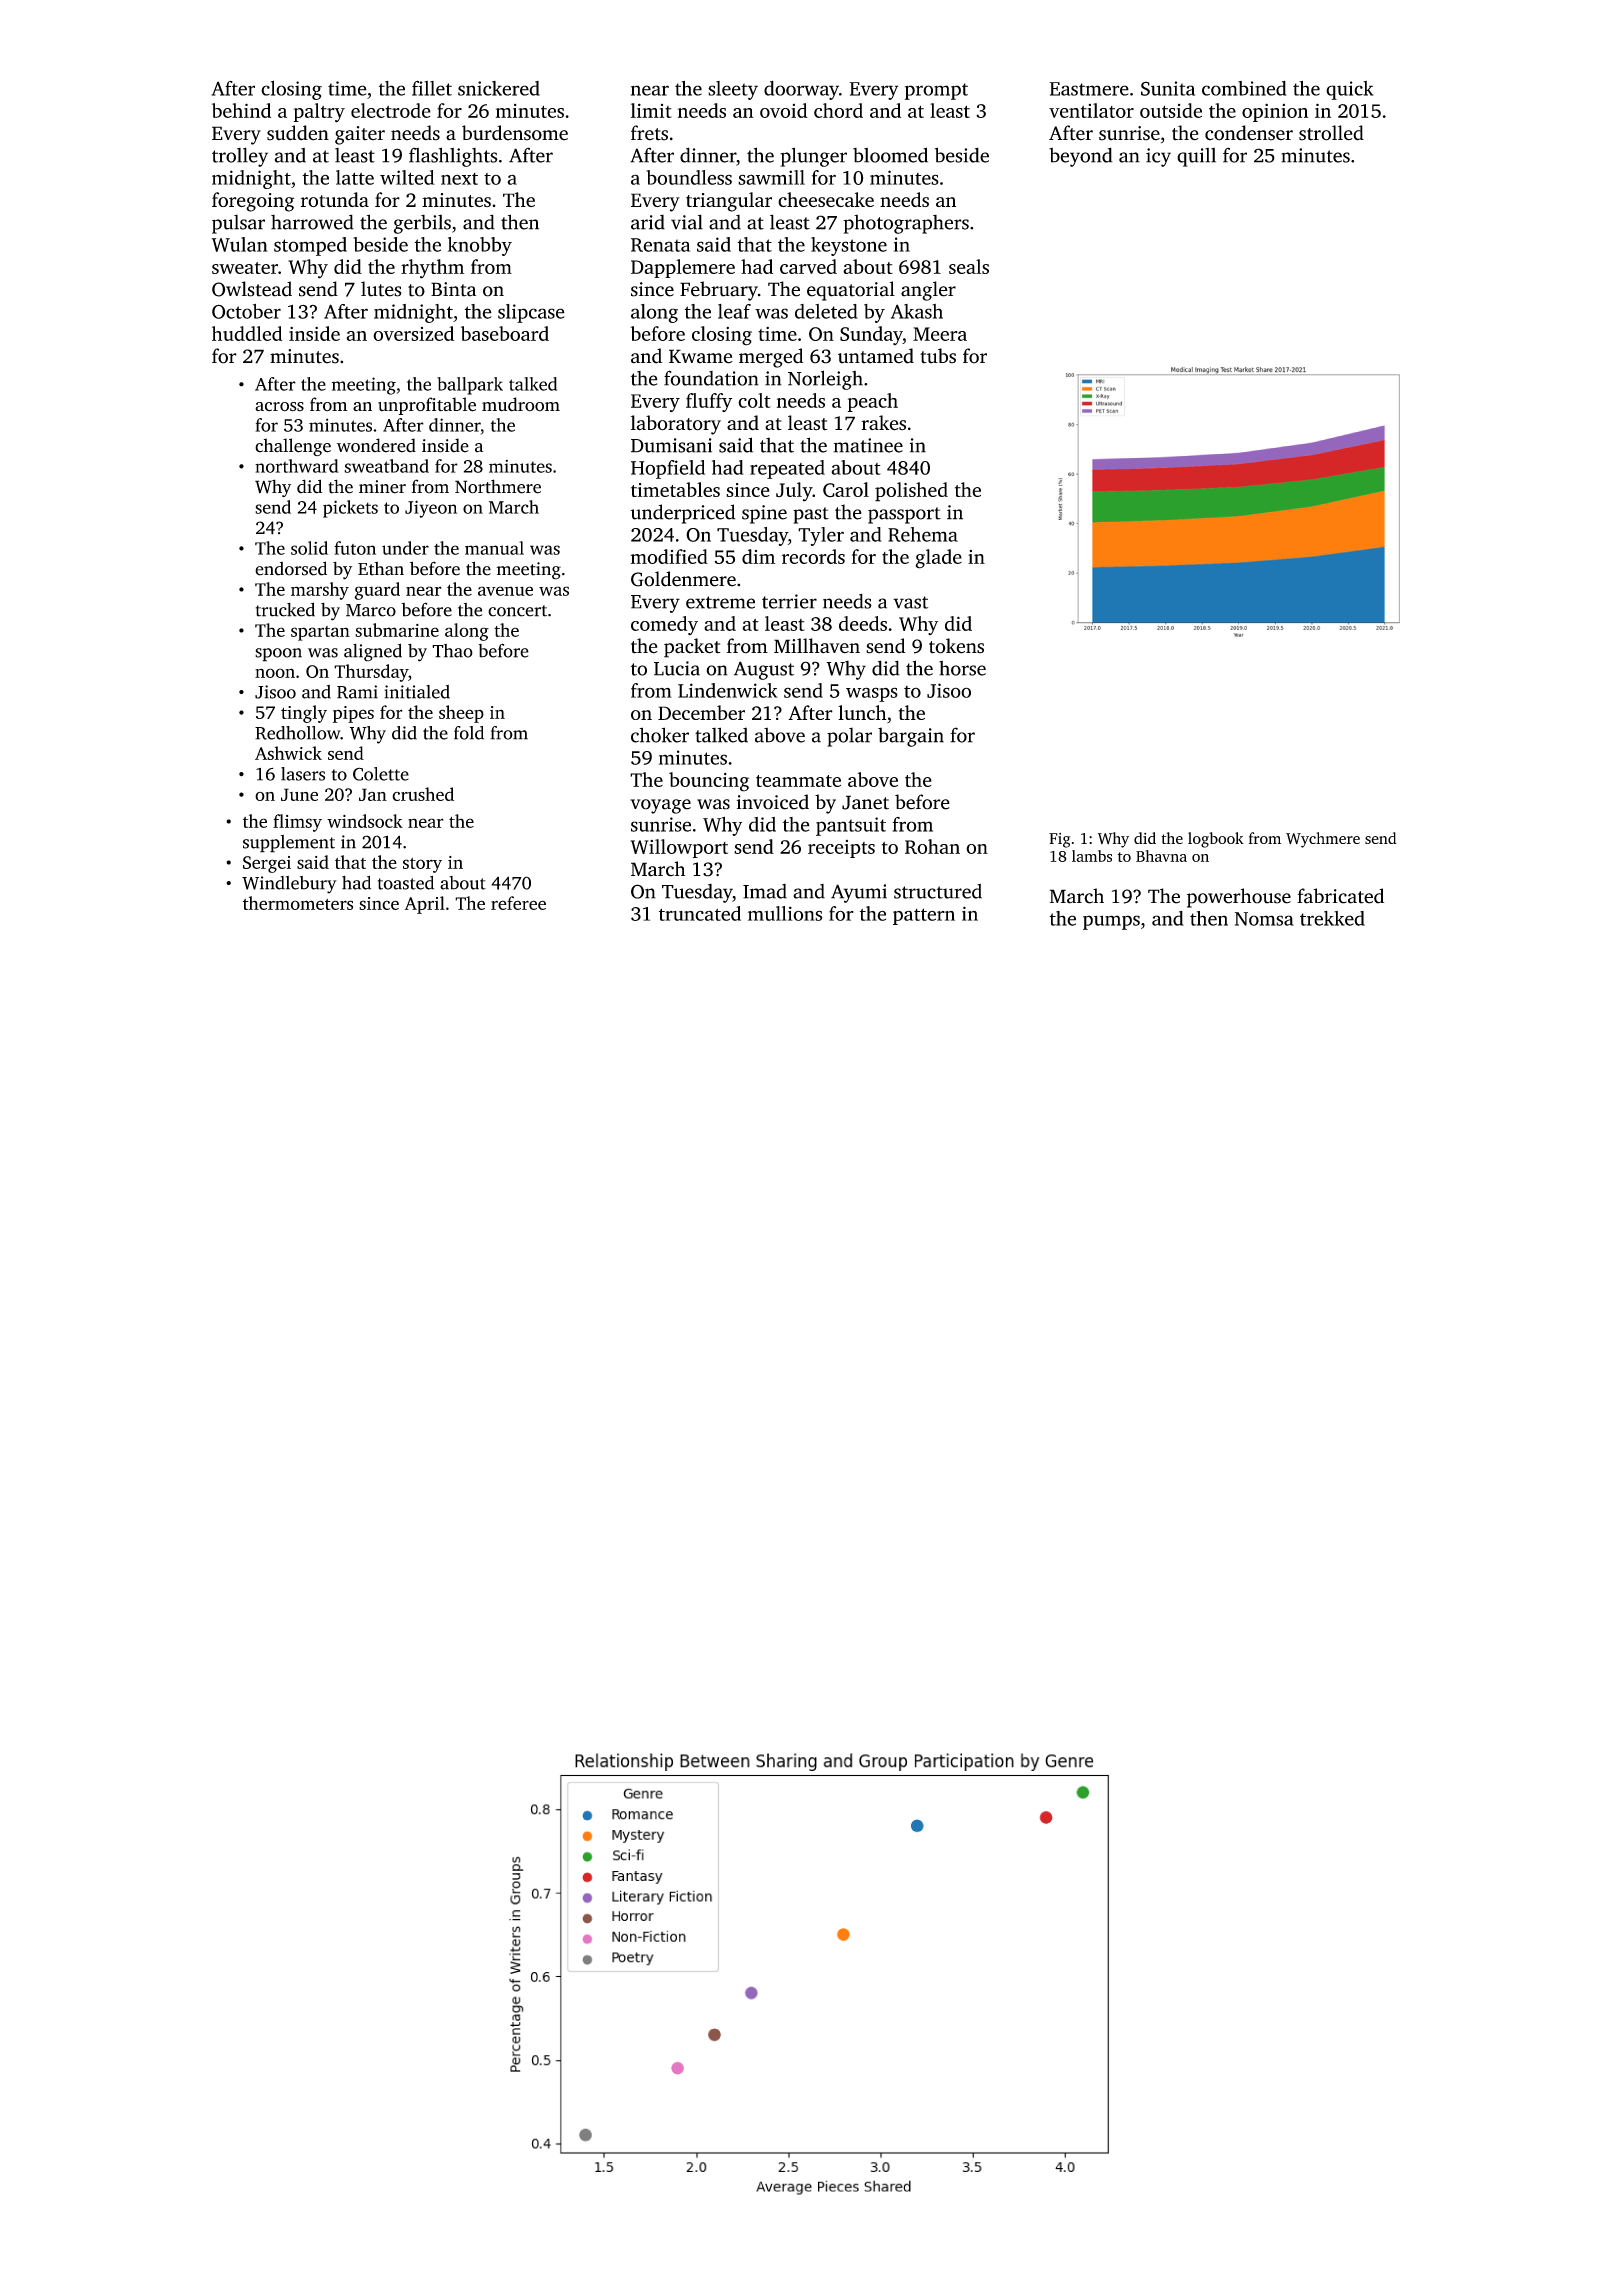  I want to click on sleety, so click(733, 90).
